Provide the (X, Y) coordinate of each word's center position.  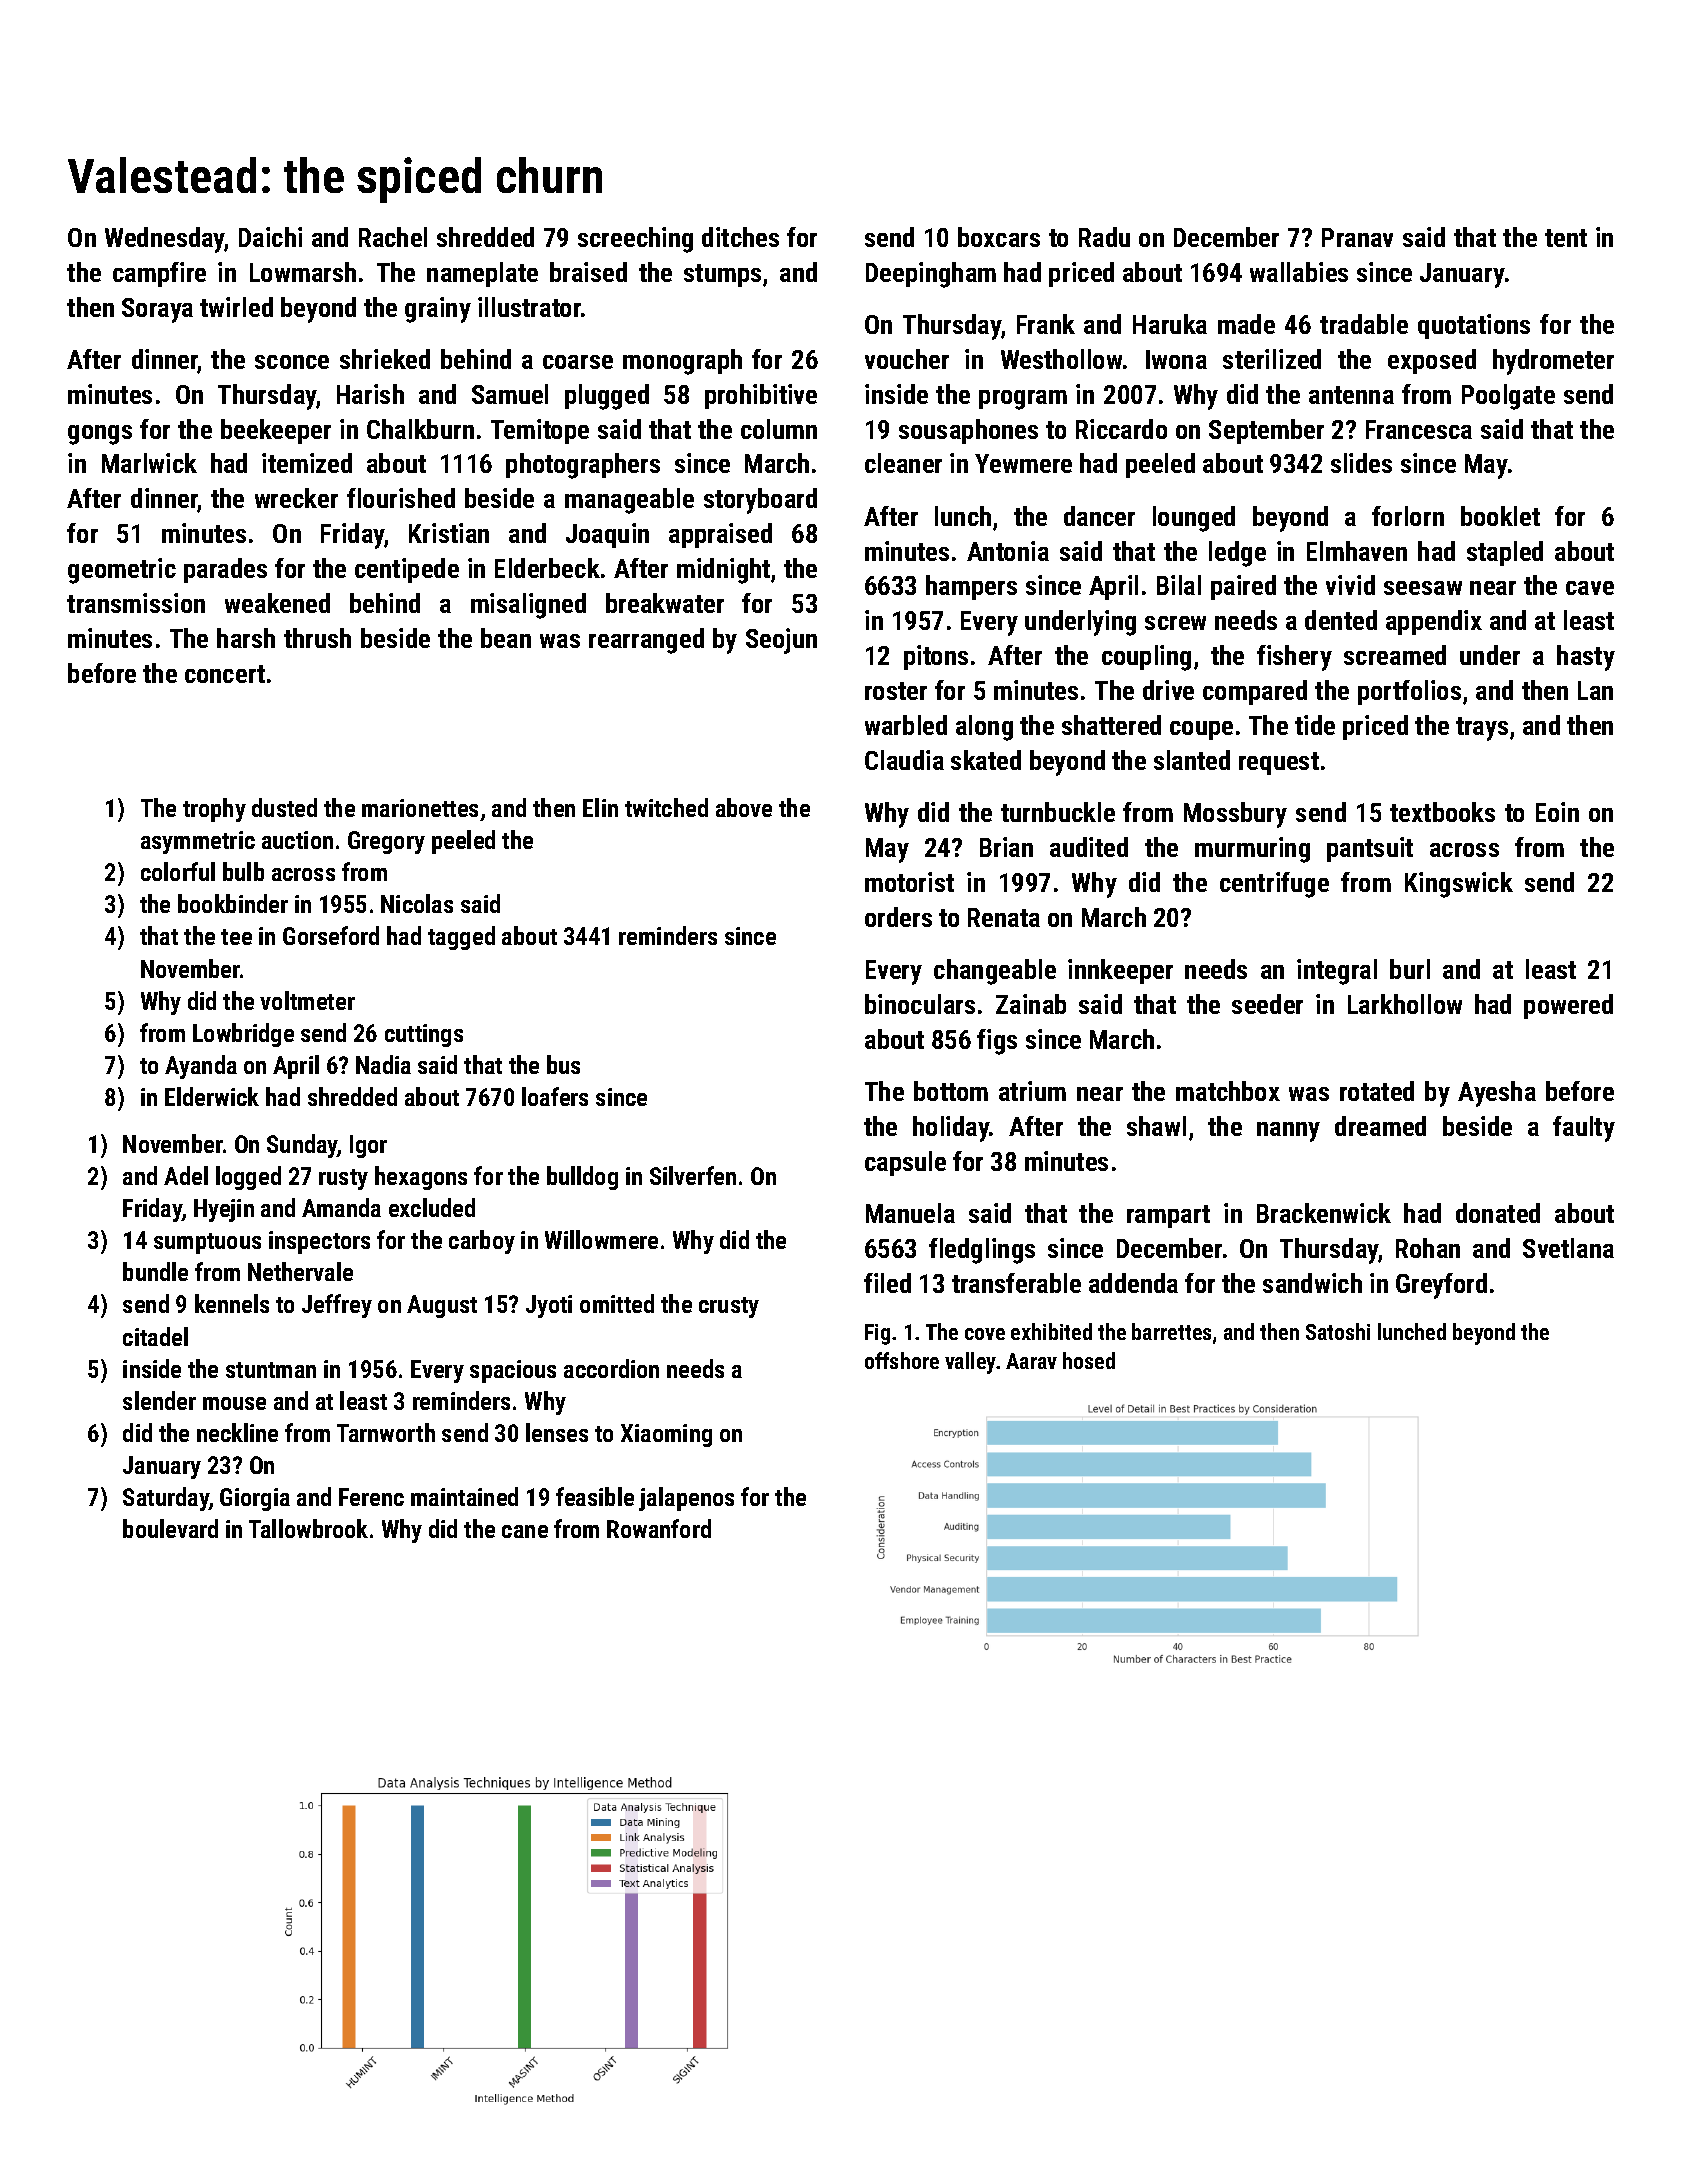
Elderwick (212, 1096)
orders (898, 917)
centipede (407, 570)
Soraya (157, 310)
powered (1568, 1006)
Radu (1104, 237)
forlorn (1408, 516)
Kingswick (1459, 885)
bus (563, 1064)
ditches (740, 237)
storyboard (760, 501)
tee (236, 937)
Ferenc (371, 1497)
